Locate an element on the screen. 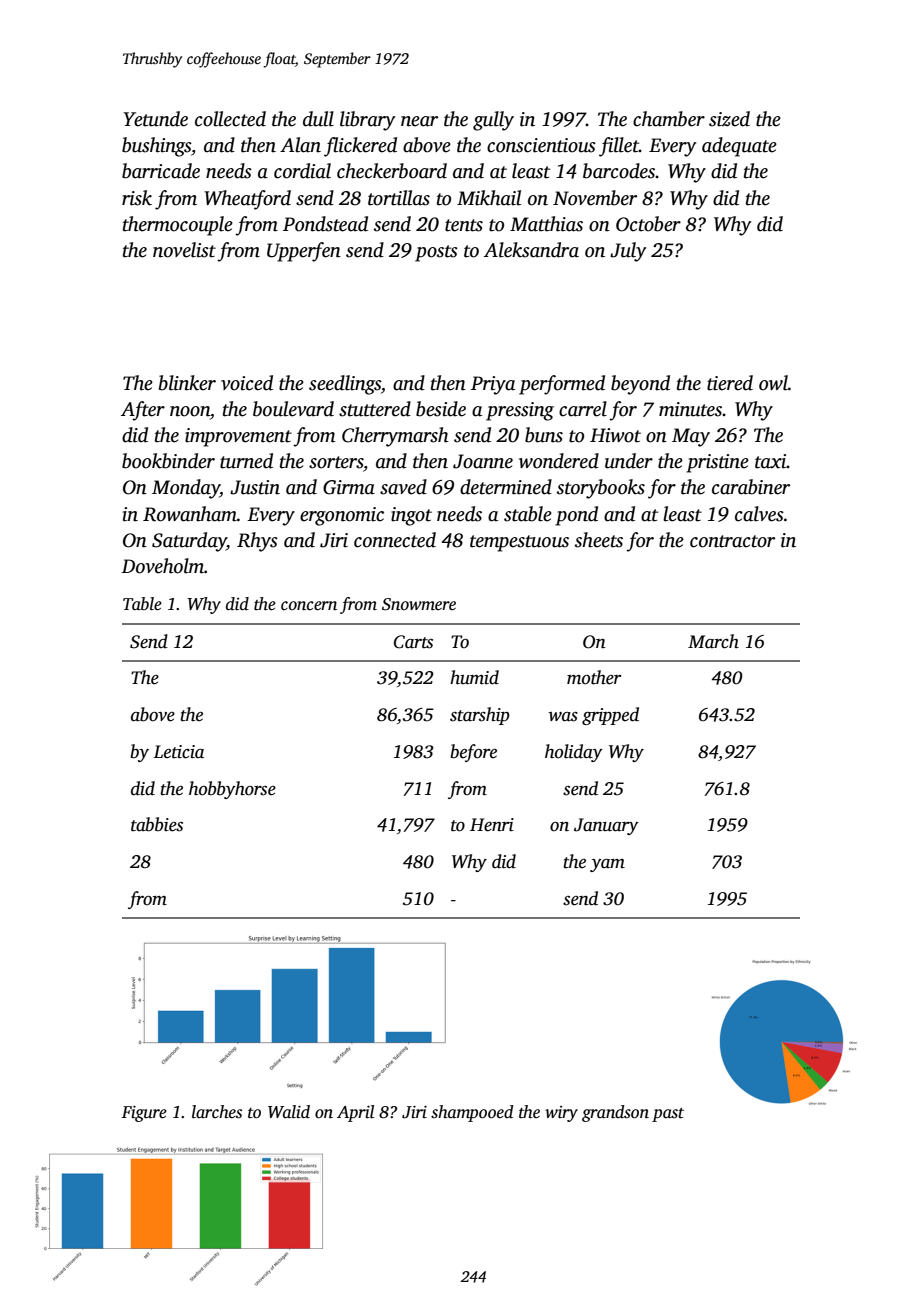 The image size is (922, 1310). larches is located at coordinates (217, 1112).
